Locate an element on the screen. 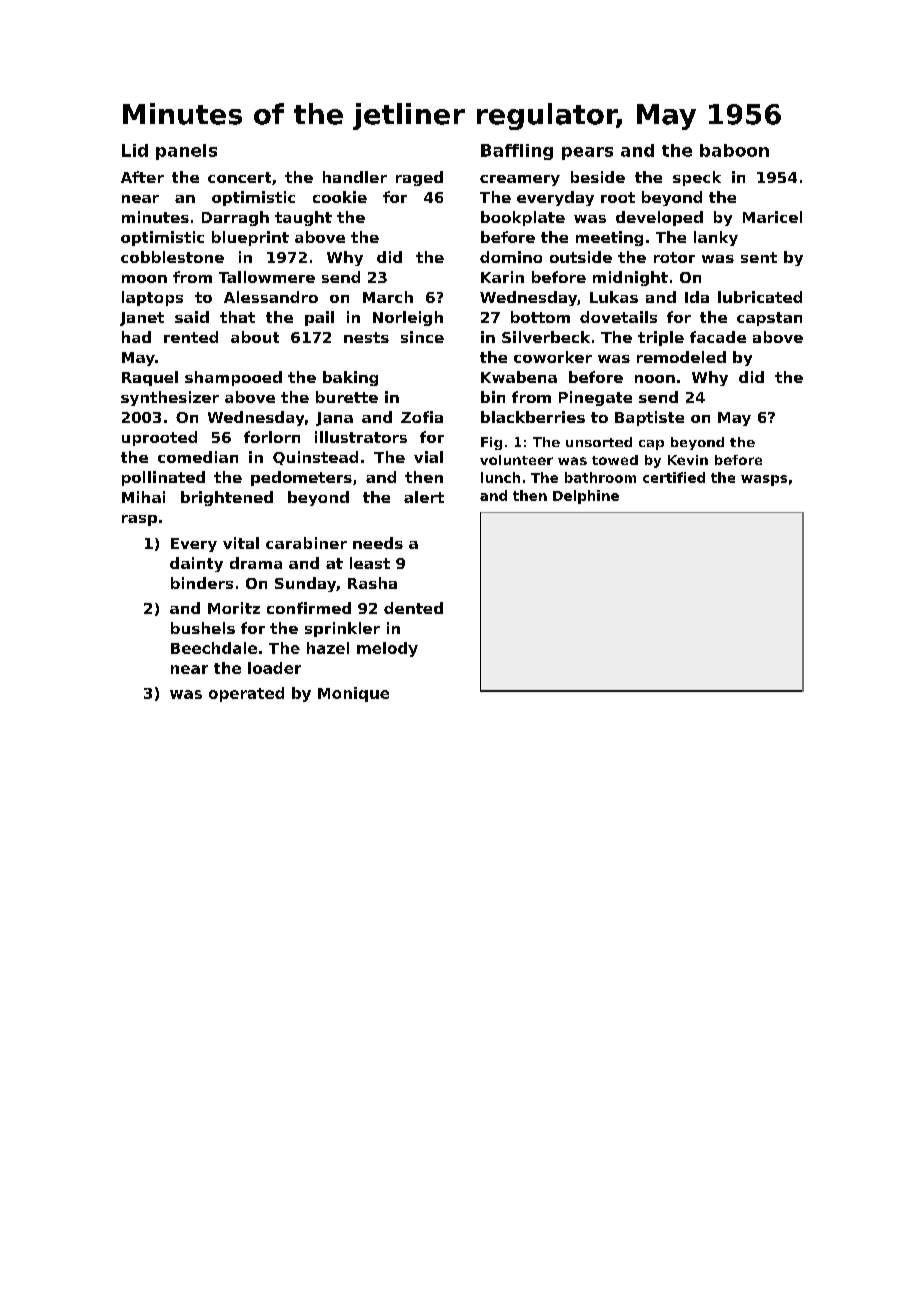 Image resolution: width=924 pixels, height=1308 pixels. March is located at coordinates (388, 297).
